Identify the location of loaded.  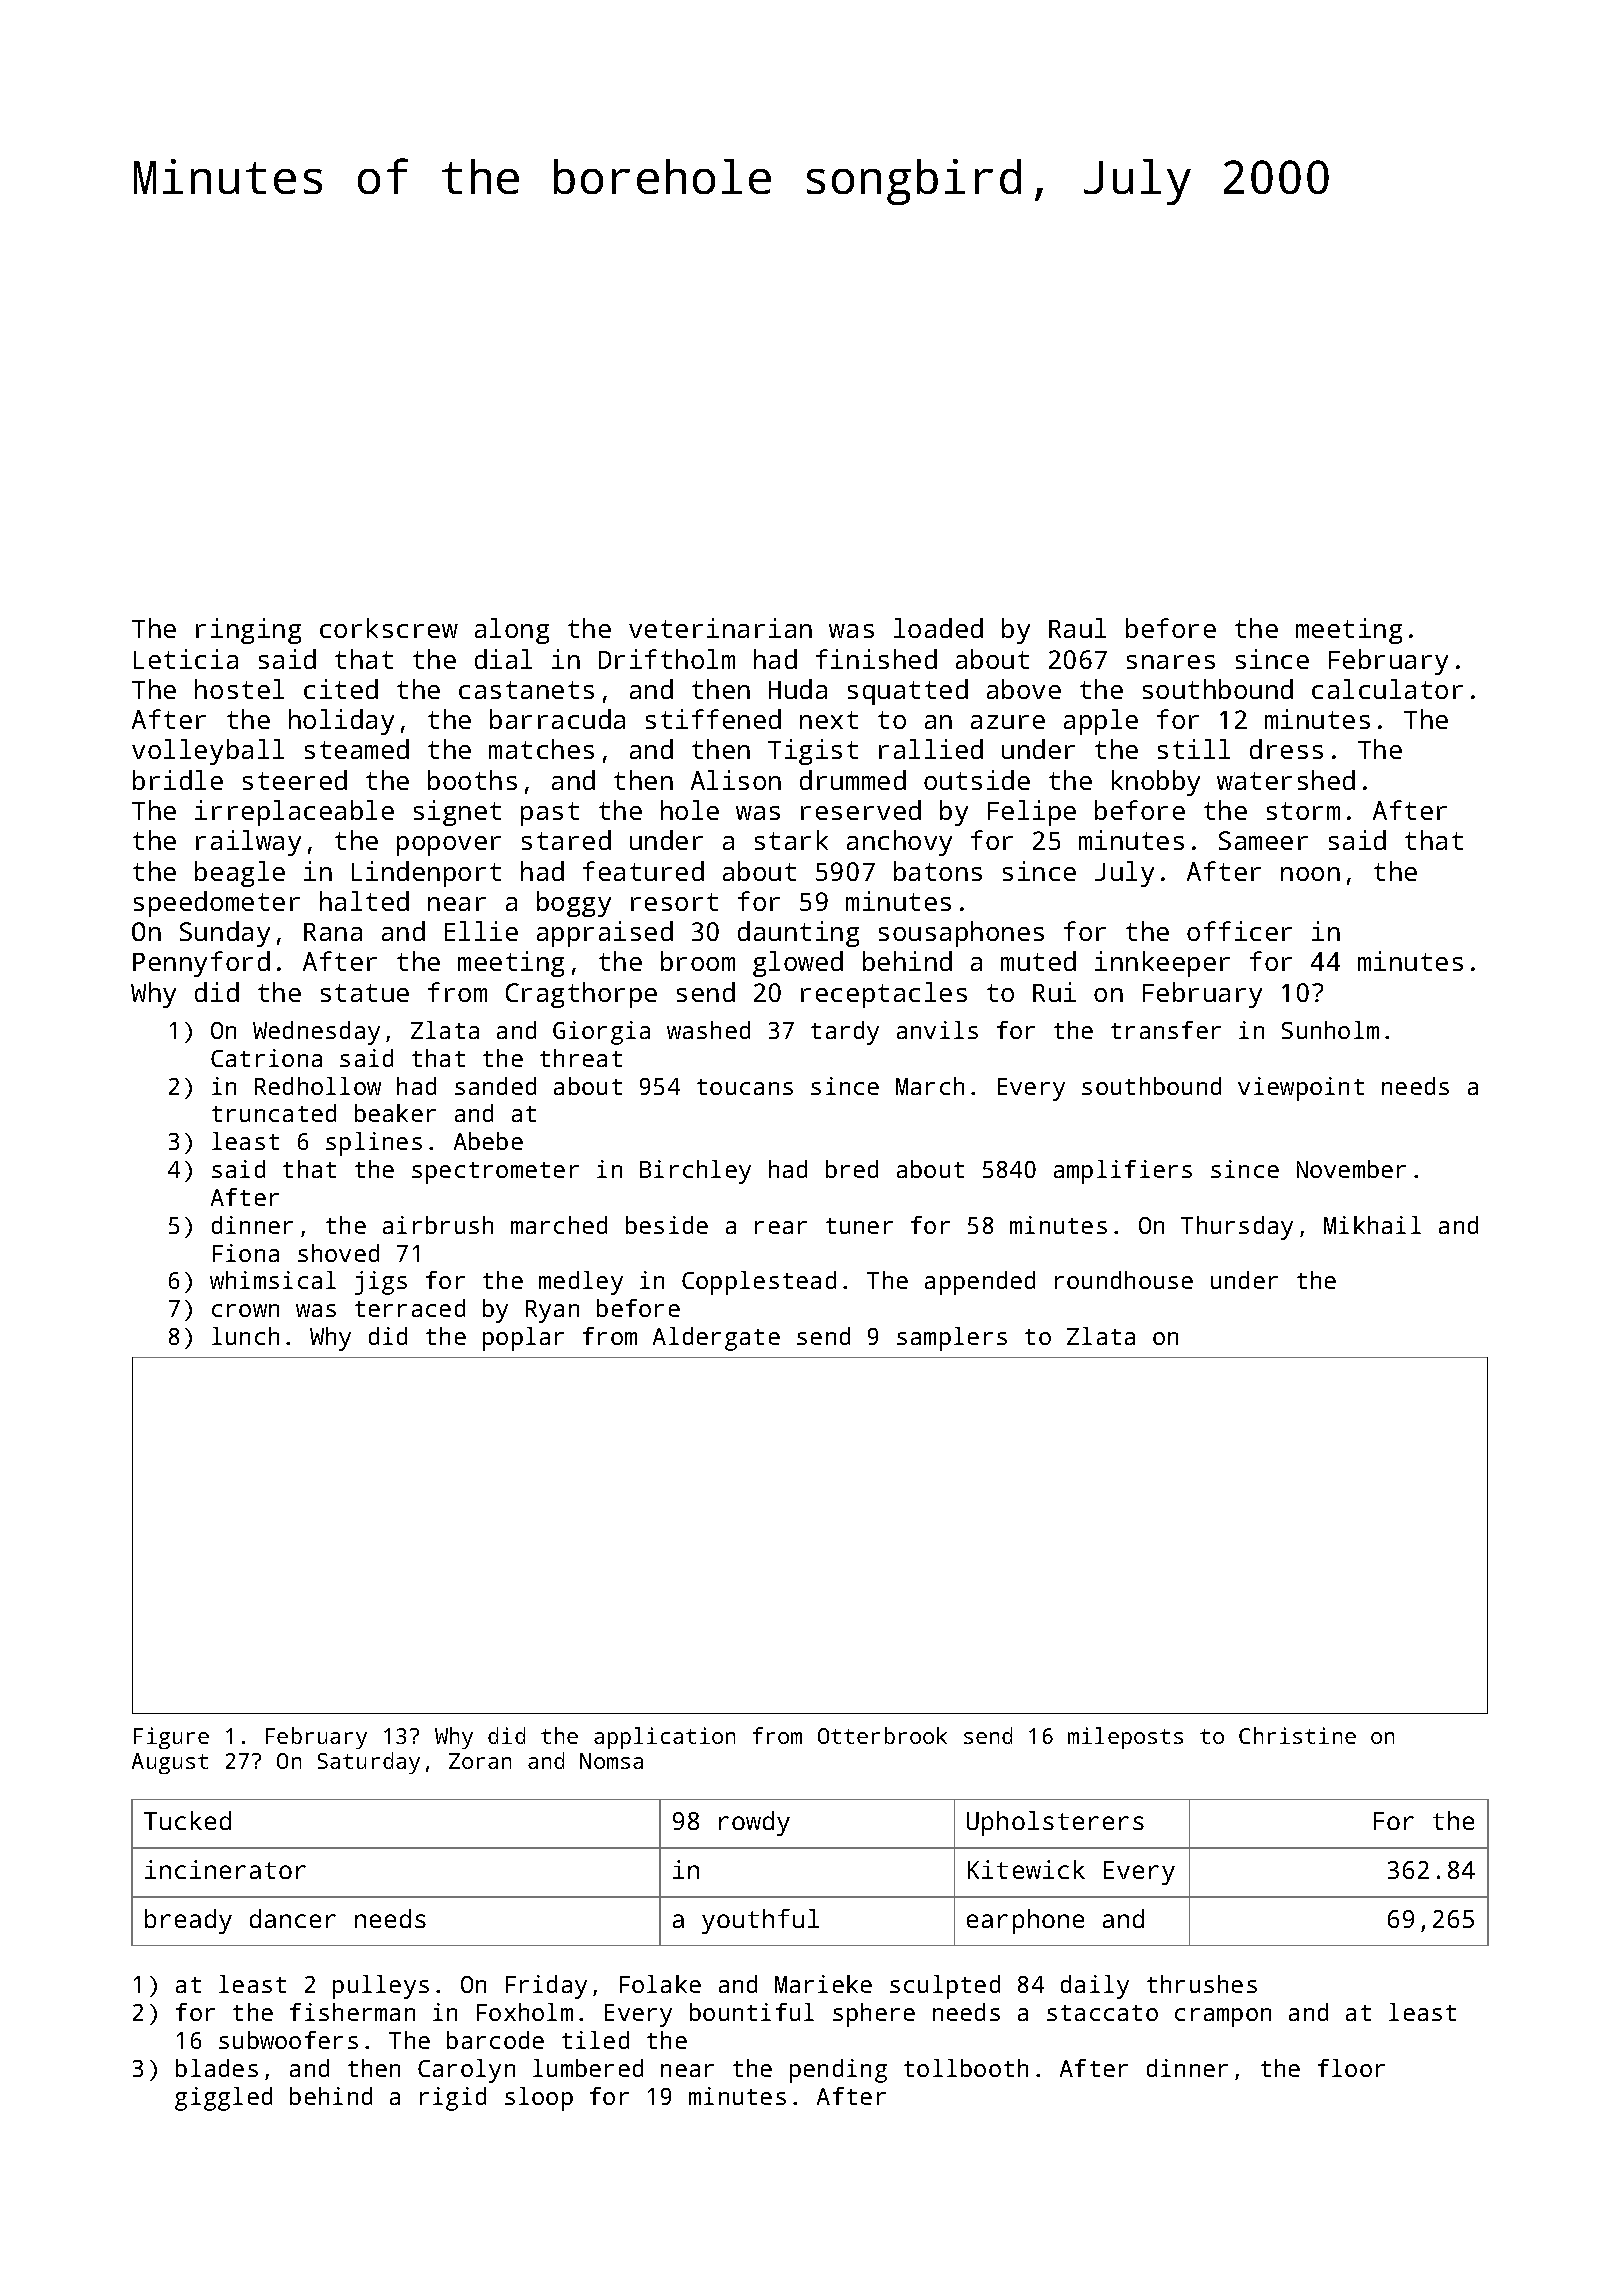
(938, 628).
